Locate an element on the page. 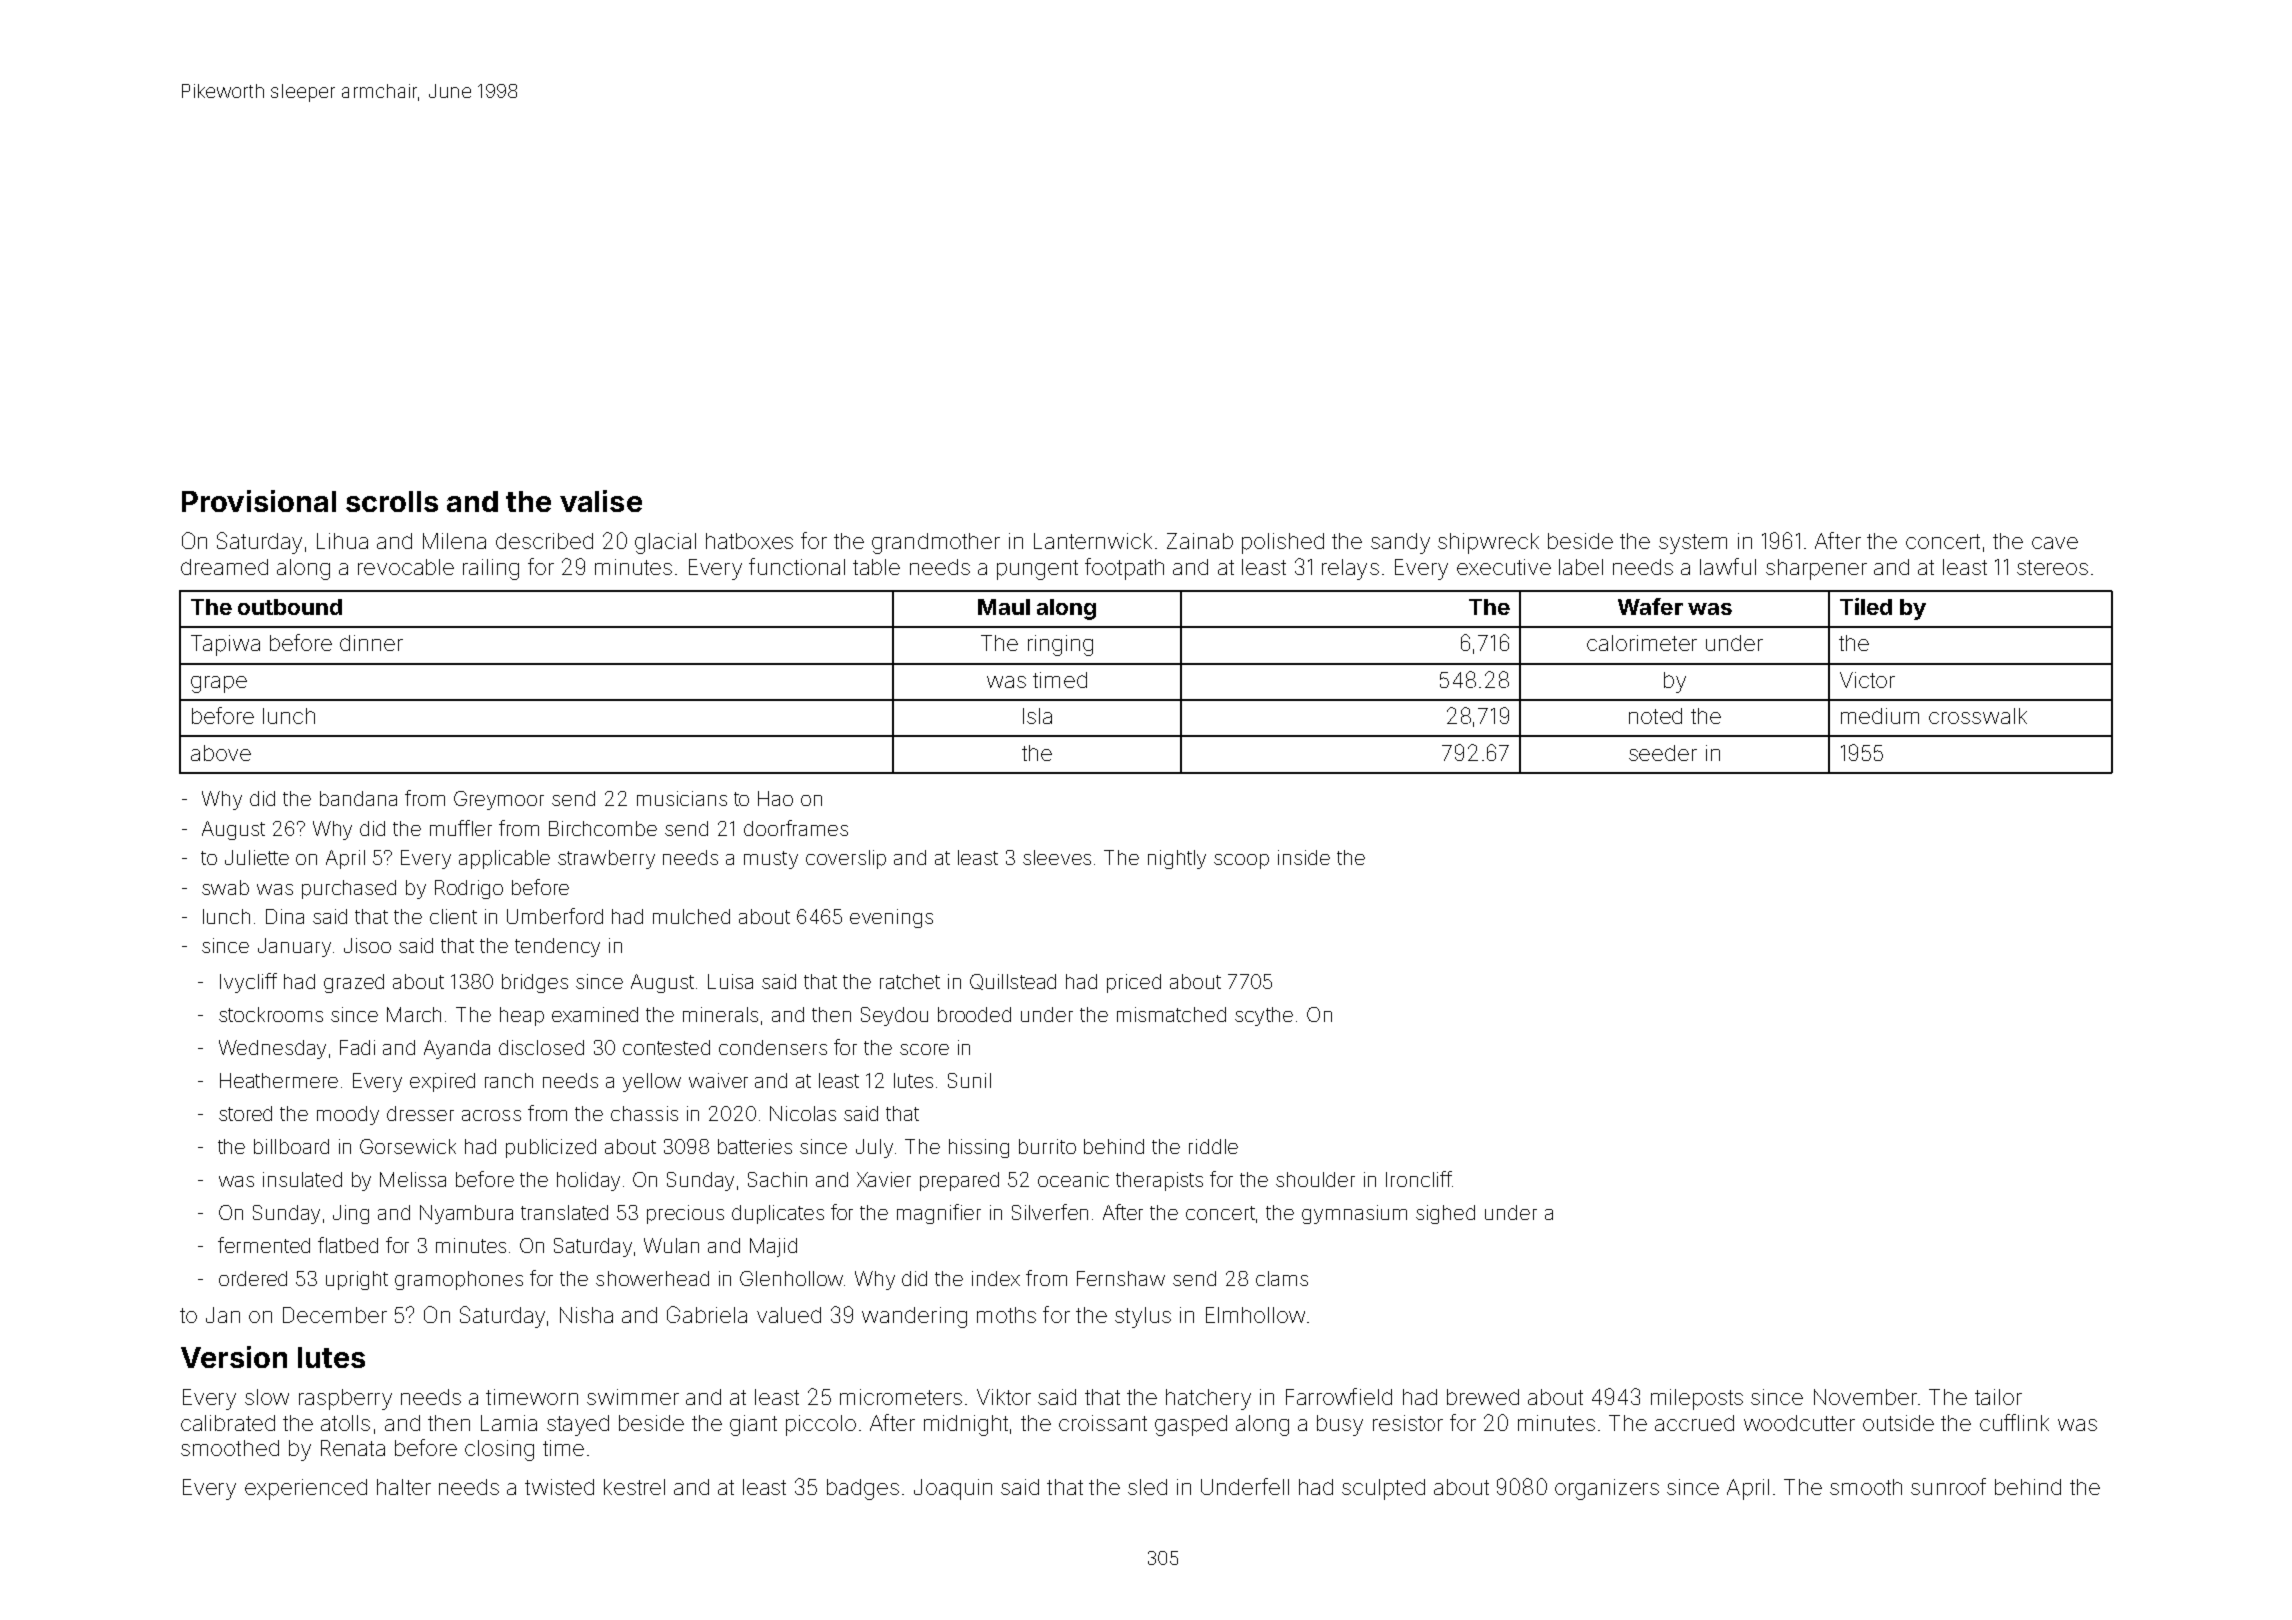 The width and height of the page is (2292, 1620). scythe is located at coordinates (1264, 1016).
